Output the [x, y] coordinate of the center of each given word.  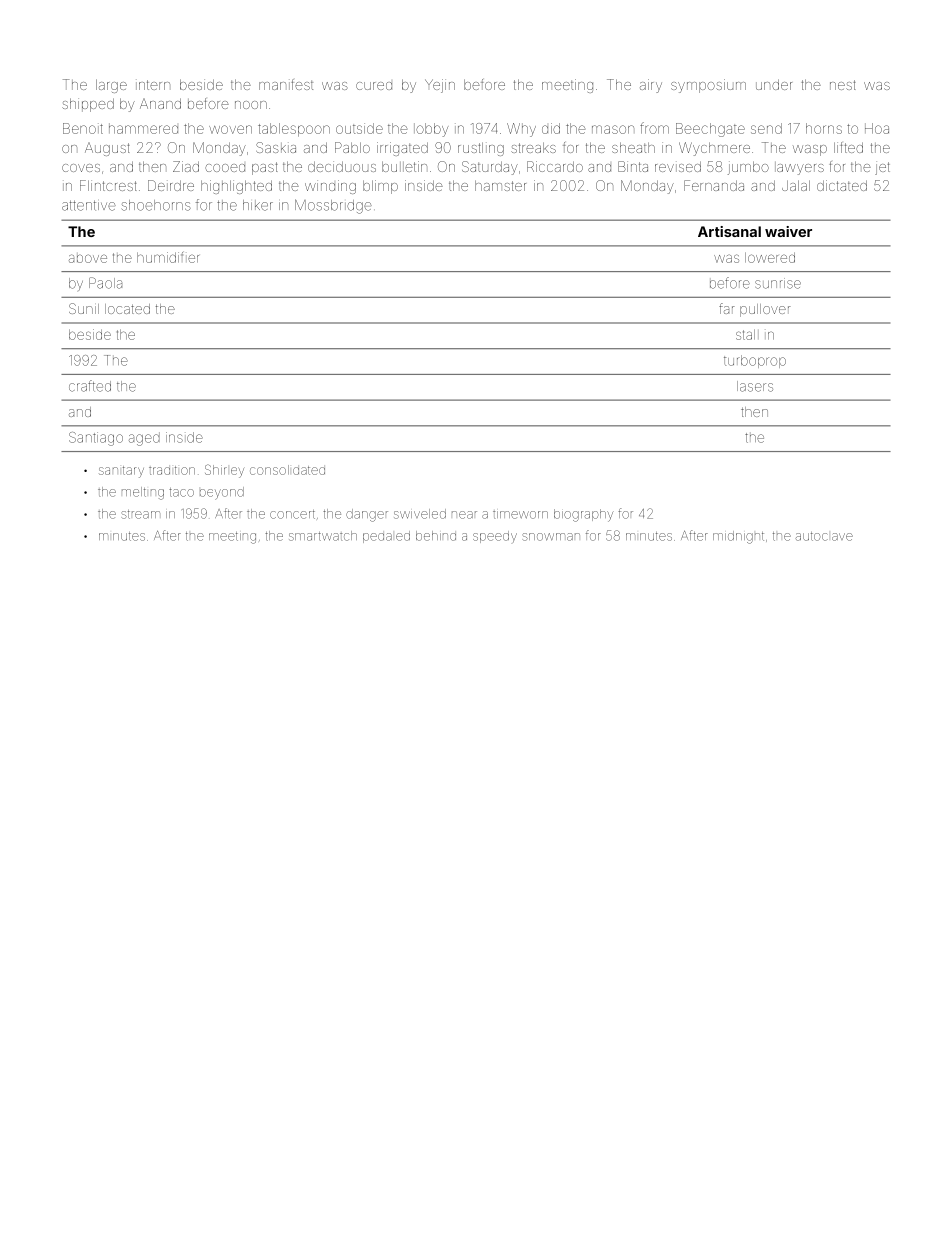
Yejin [440, 86]
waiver [788, 231]
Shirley [224, 471]
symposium [708, 86]
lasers [755, 386]
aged [144, 439]
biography [584, 515]
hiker [258, 205]
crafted [90, 386]
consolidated [287, 470]
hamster [500, 185]
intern [153, 85]
